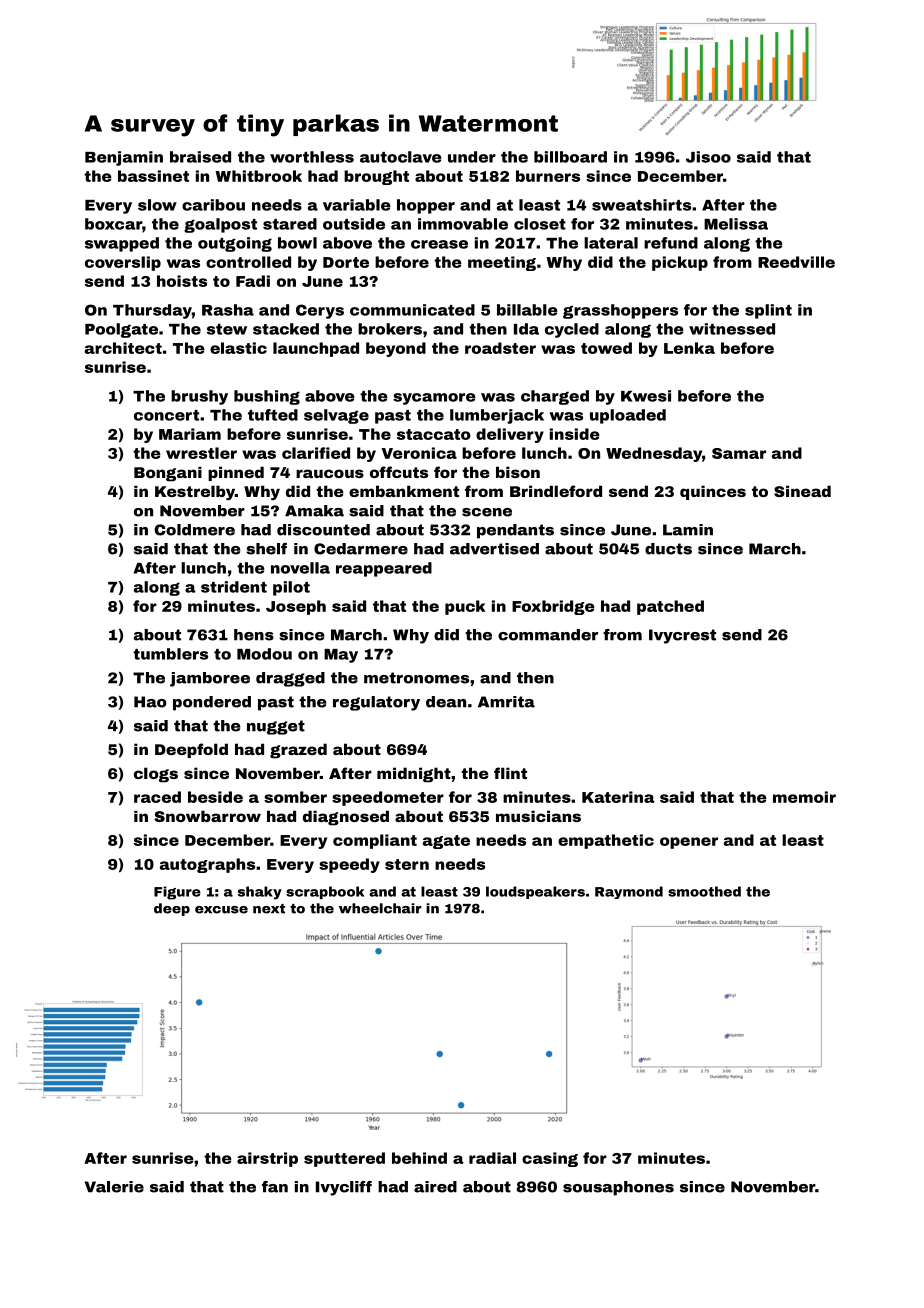 The width and height of the screenshot is (924, 1308). I want to click on sousaphones, so click(618, 1188).
